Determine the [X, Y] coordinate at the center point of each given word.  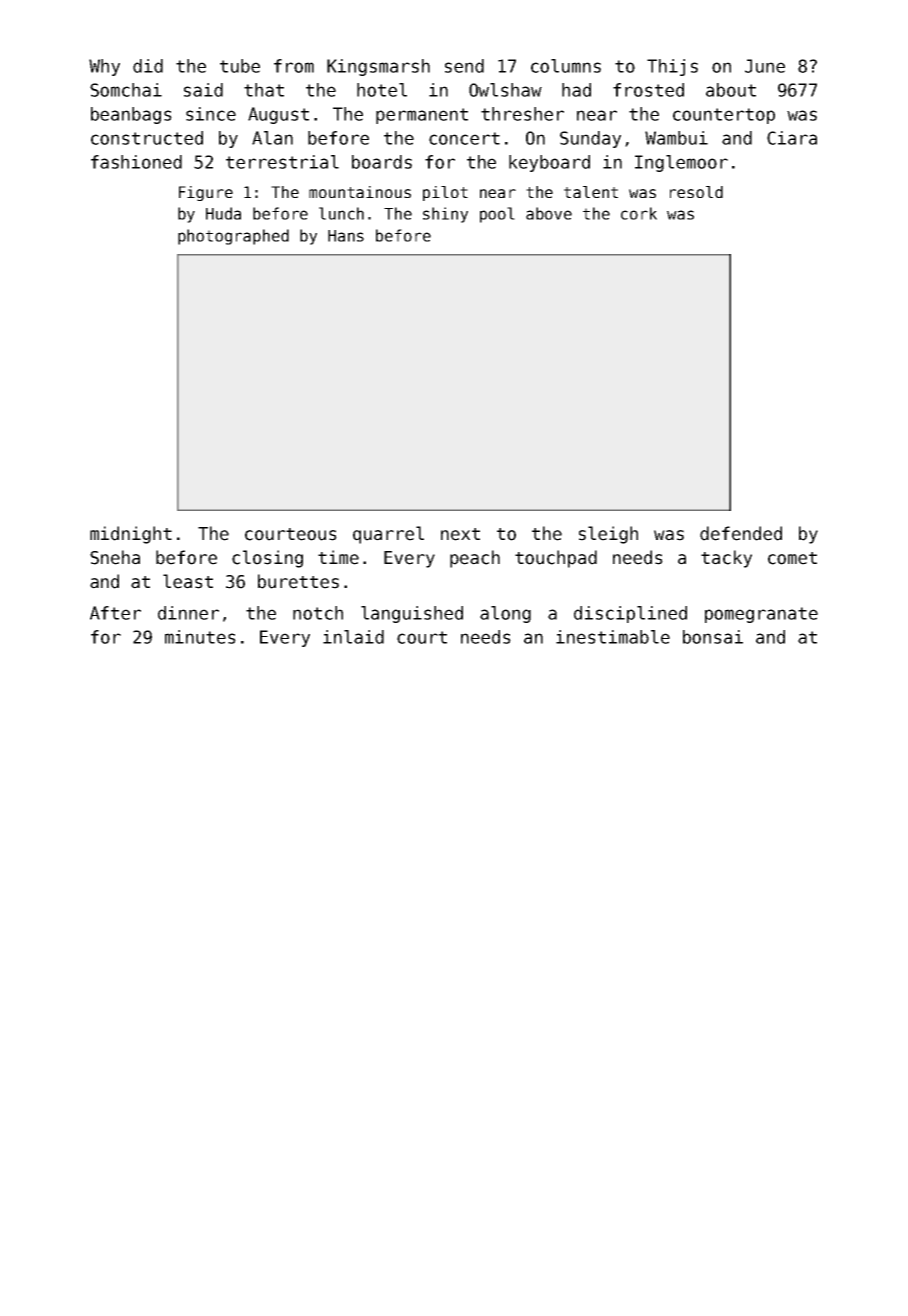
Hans [346, 236]
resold [696, 192]
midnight [131, 535]
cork [639, 213]
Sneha [115, 557]
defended [741, 533]
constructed [147, 138]
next [460, 534]
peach [475, 559]
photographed [233, 237]
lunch [341, 213]
